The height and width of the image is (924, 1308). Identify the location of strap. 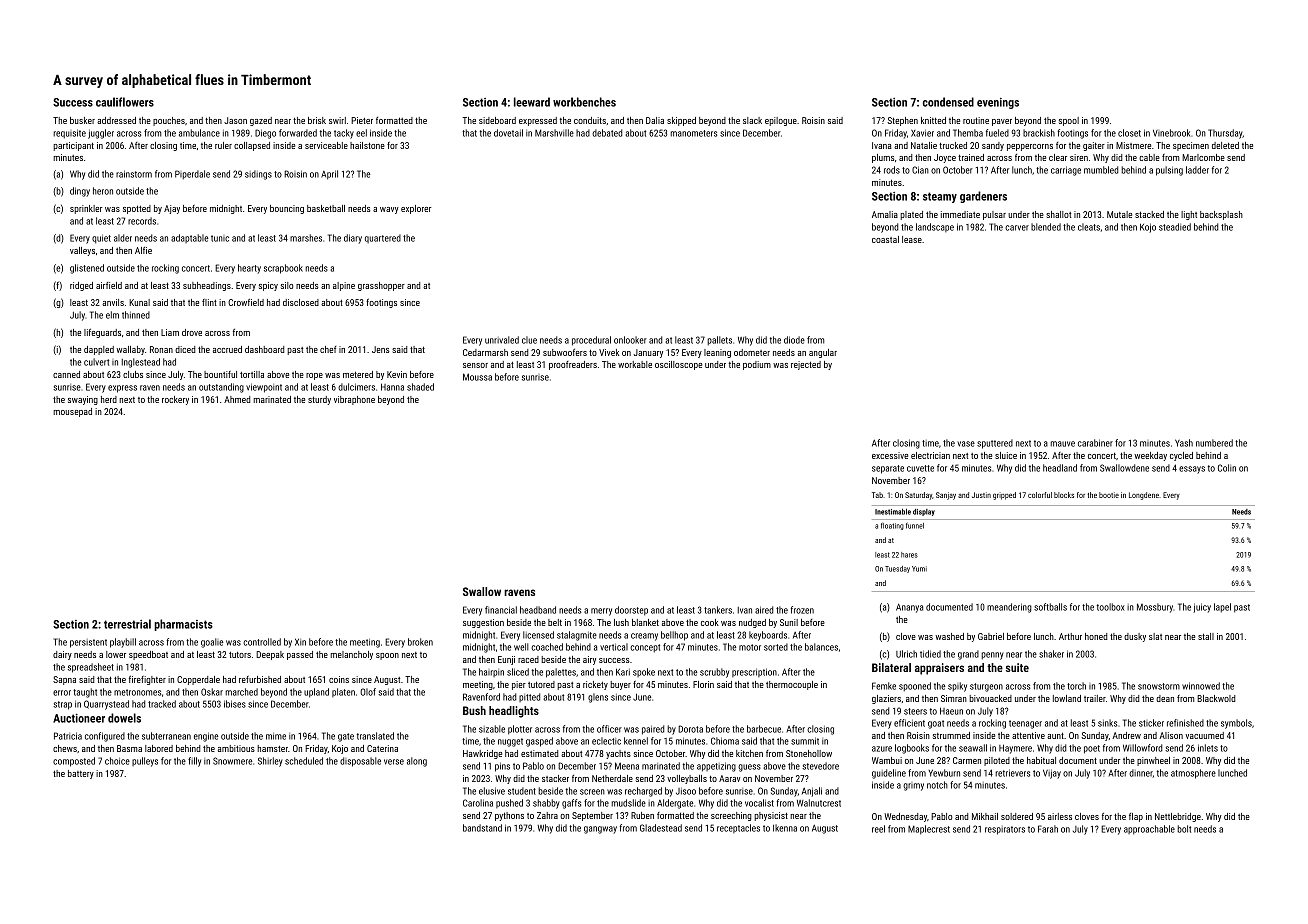
(62, 705).
